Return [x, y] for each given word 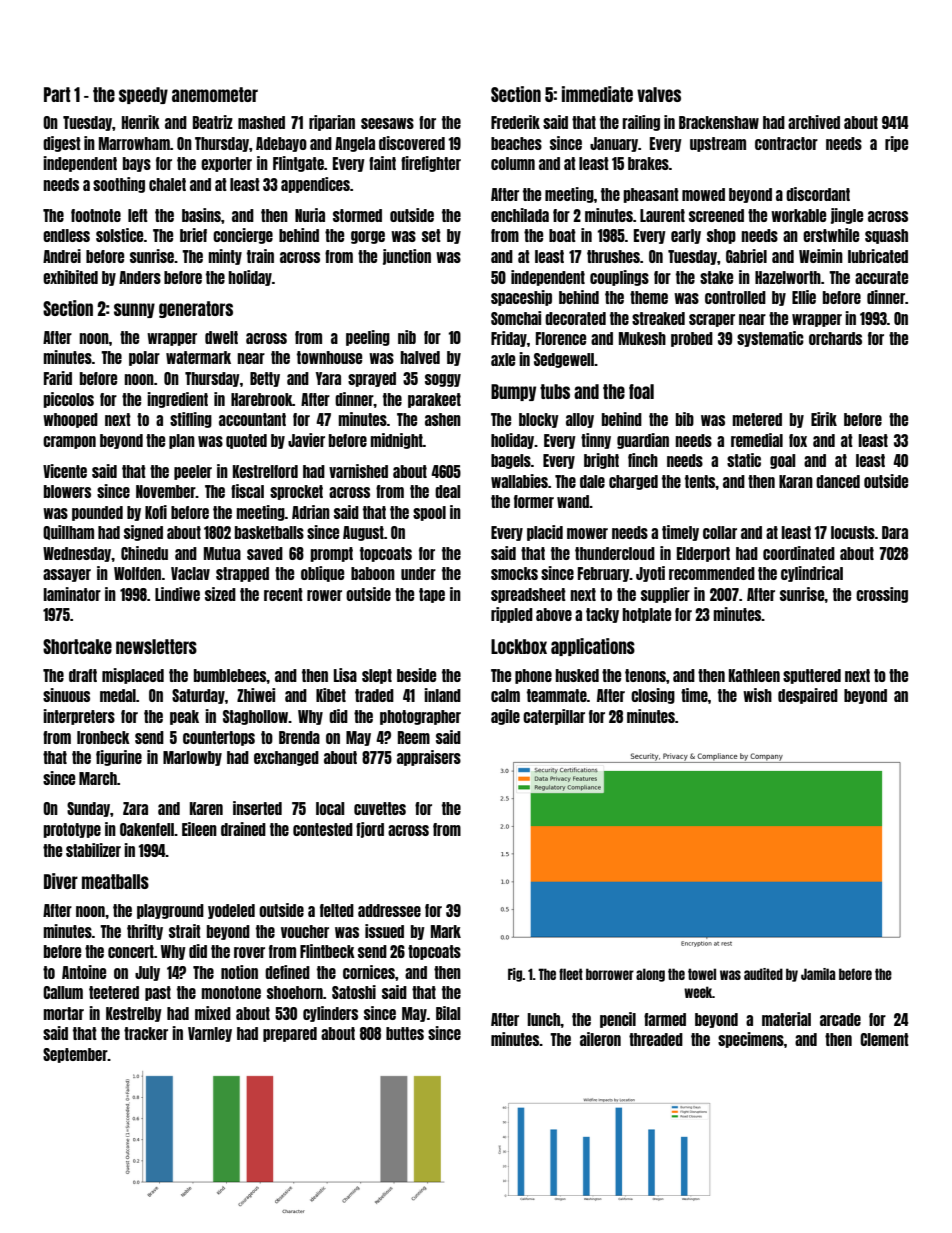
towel [702, 974]
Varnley [210, 1034]
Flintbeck [327, 951]
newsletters [156, 646]
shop [721, 236]
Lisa [345, 675]
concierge [243, 236]
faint [382, 163]
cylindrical [812, 574]
